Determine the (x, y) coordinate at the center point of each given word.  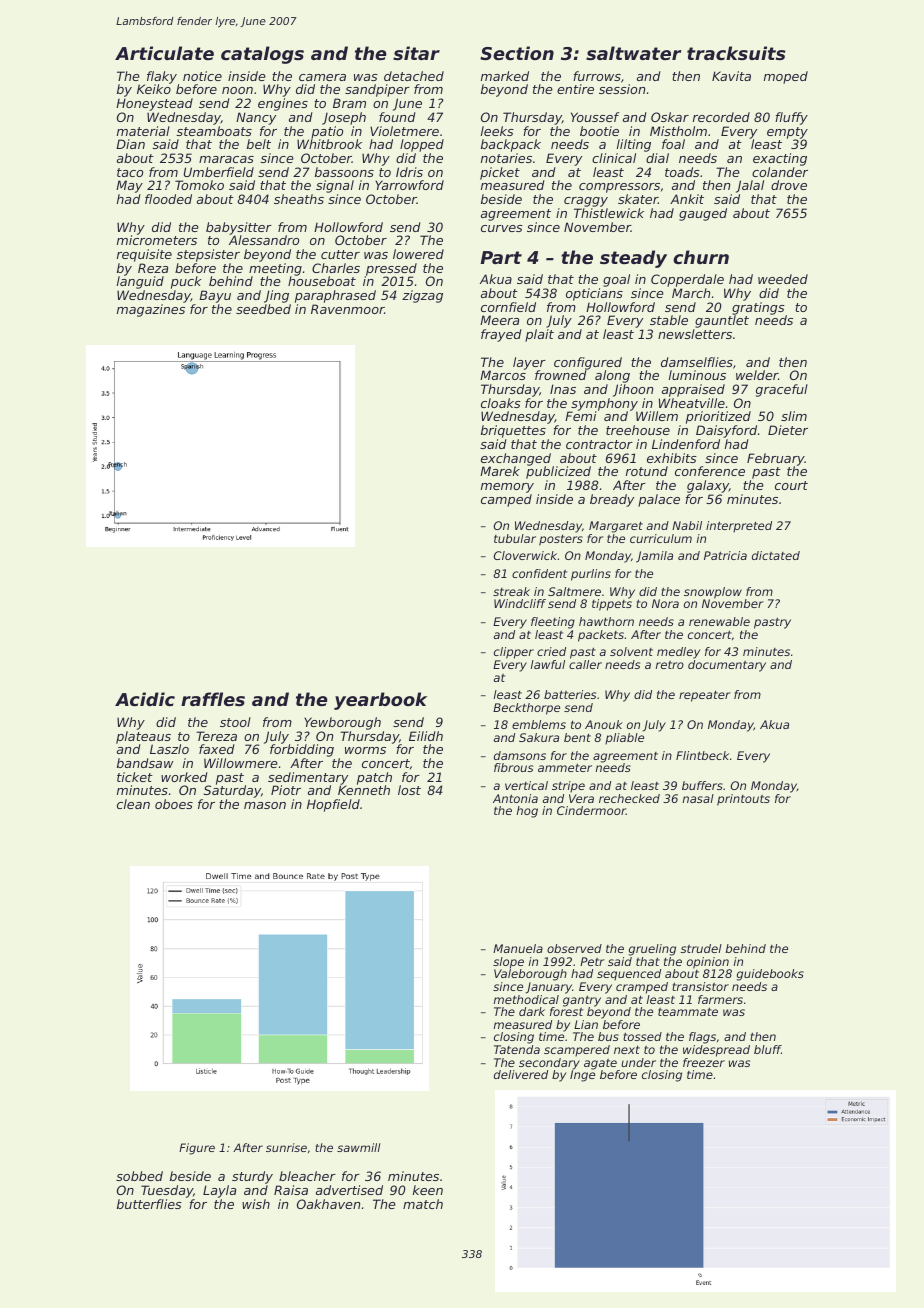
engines (283, 104)
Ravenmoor (347, 309)
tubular (515, 538)
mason (265, 805)
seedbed (263, 309)
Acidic (145, 699)
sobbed (139, 1176)
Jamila (654, 557)
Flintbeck (702, 755)
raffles (213, 699)
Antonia (515, 798)
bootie (599, 131)
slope (508, 963)
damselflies (697, 362)
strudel (701, 948)
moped (786, 77)
